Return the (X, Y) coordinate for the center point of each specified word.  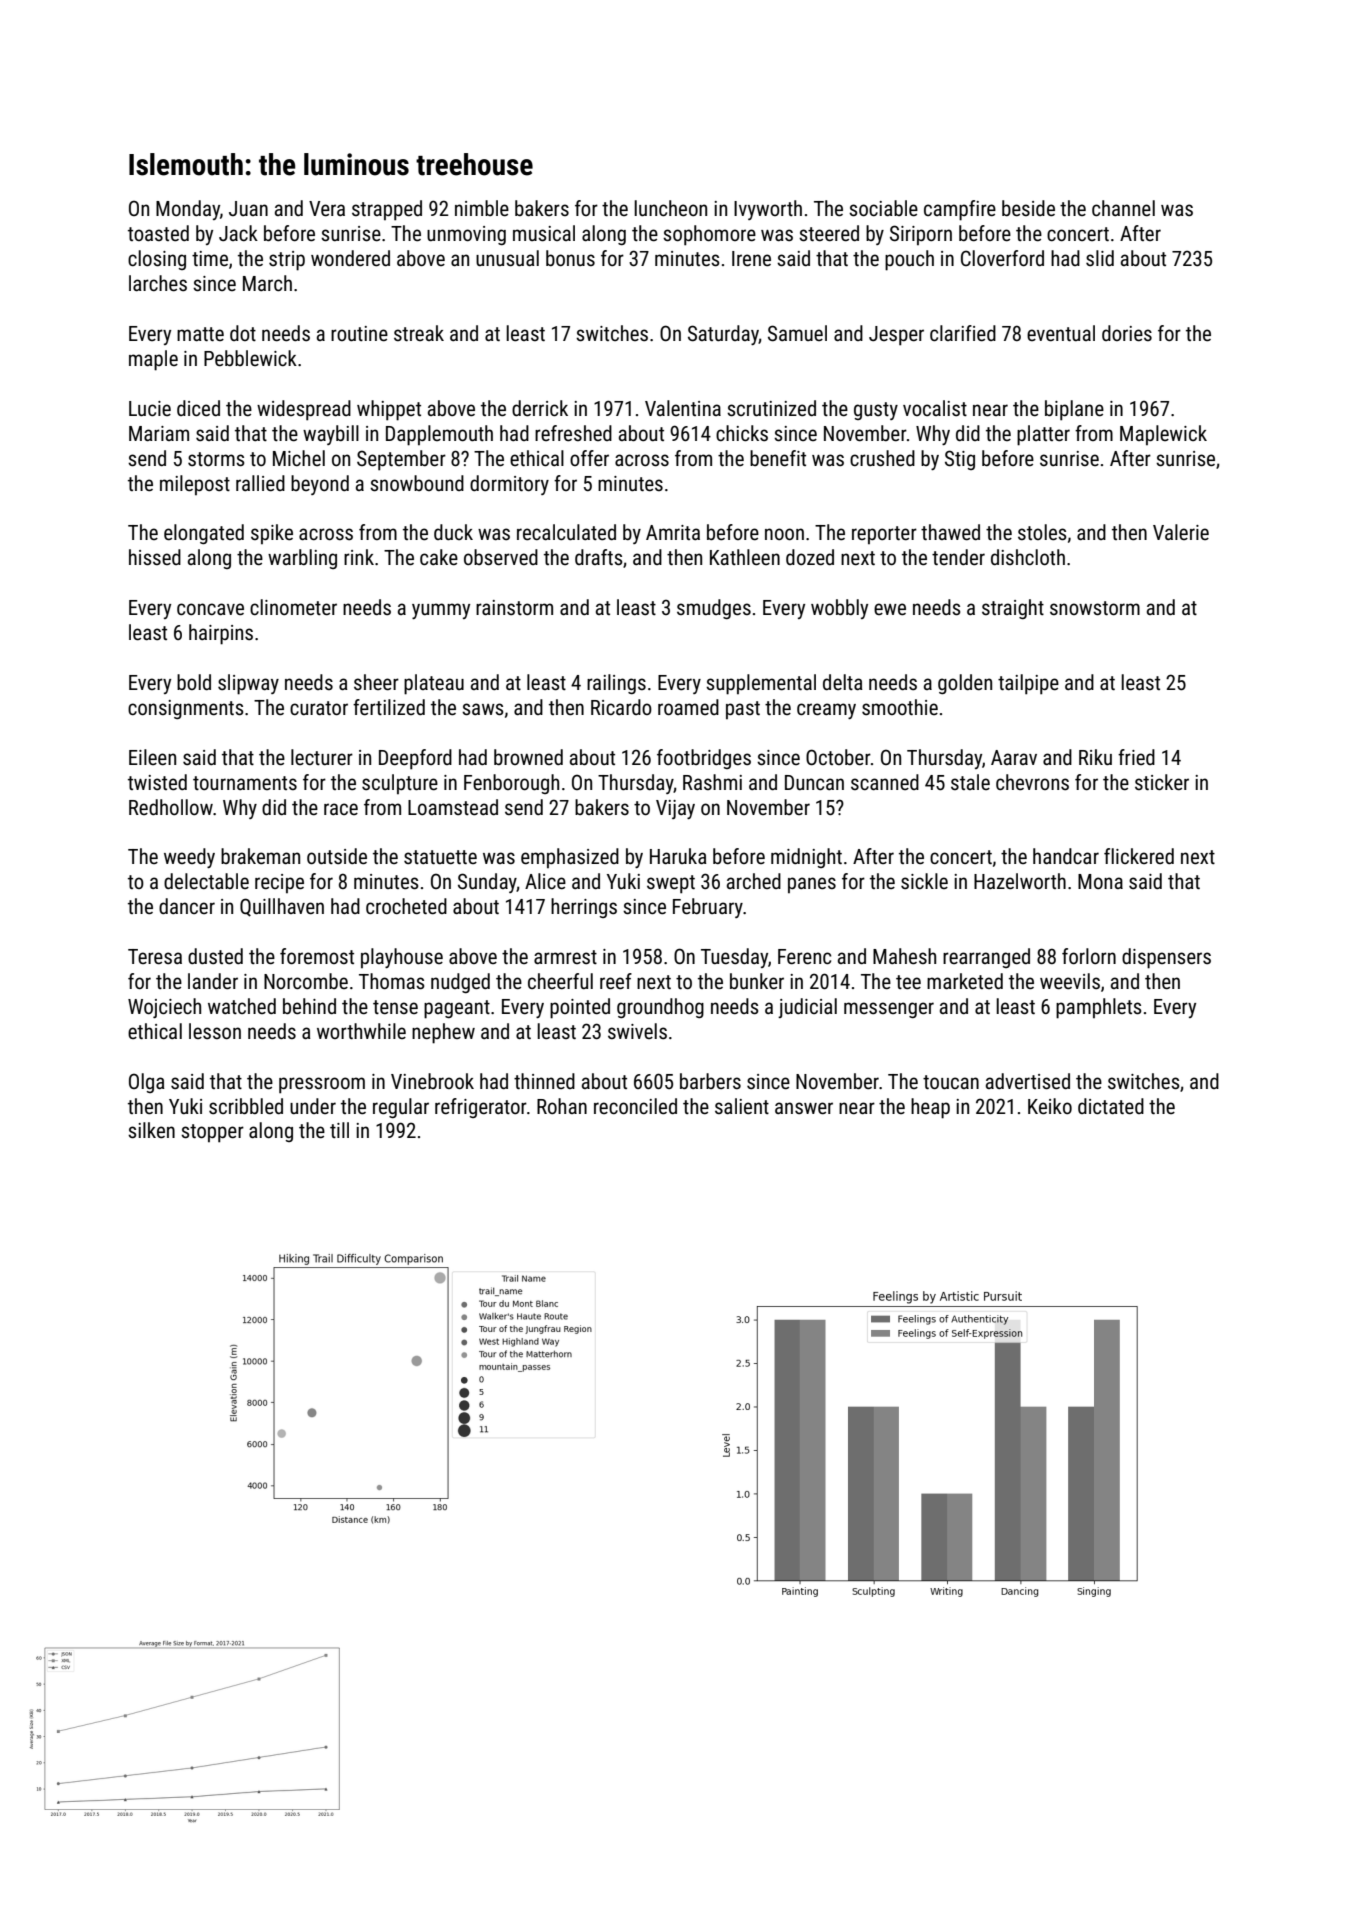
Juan (248, 208)
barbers (710, 1081)
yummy (441, 611)
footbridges (704, 759)
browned (528, 757)
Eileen (152, 757)
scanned (885, 782)
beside (1028, 208)
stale (970, 782)
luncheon (670, 208)
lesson (215, 1031)
